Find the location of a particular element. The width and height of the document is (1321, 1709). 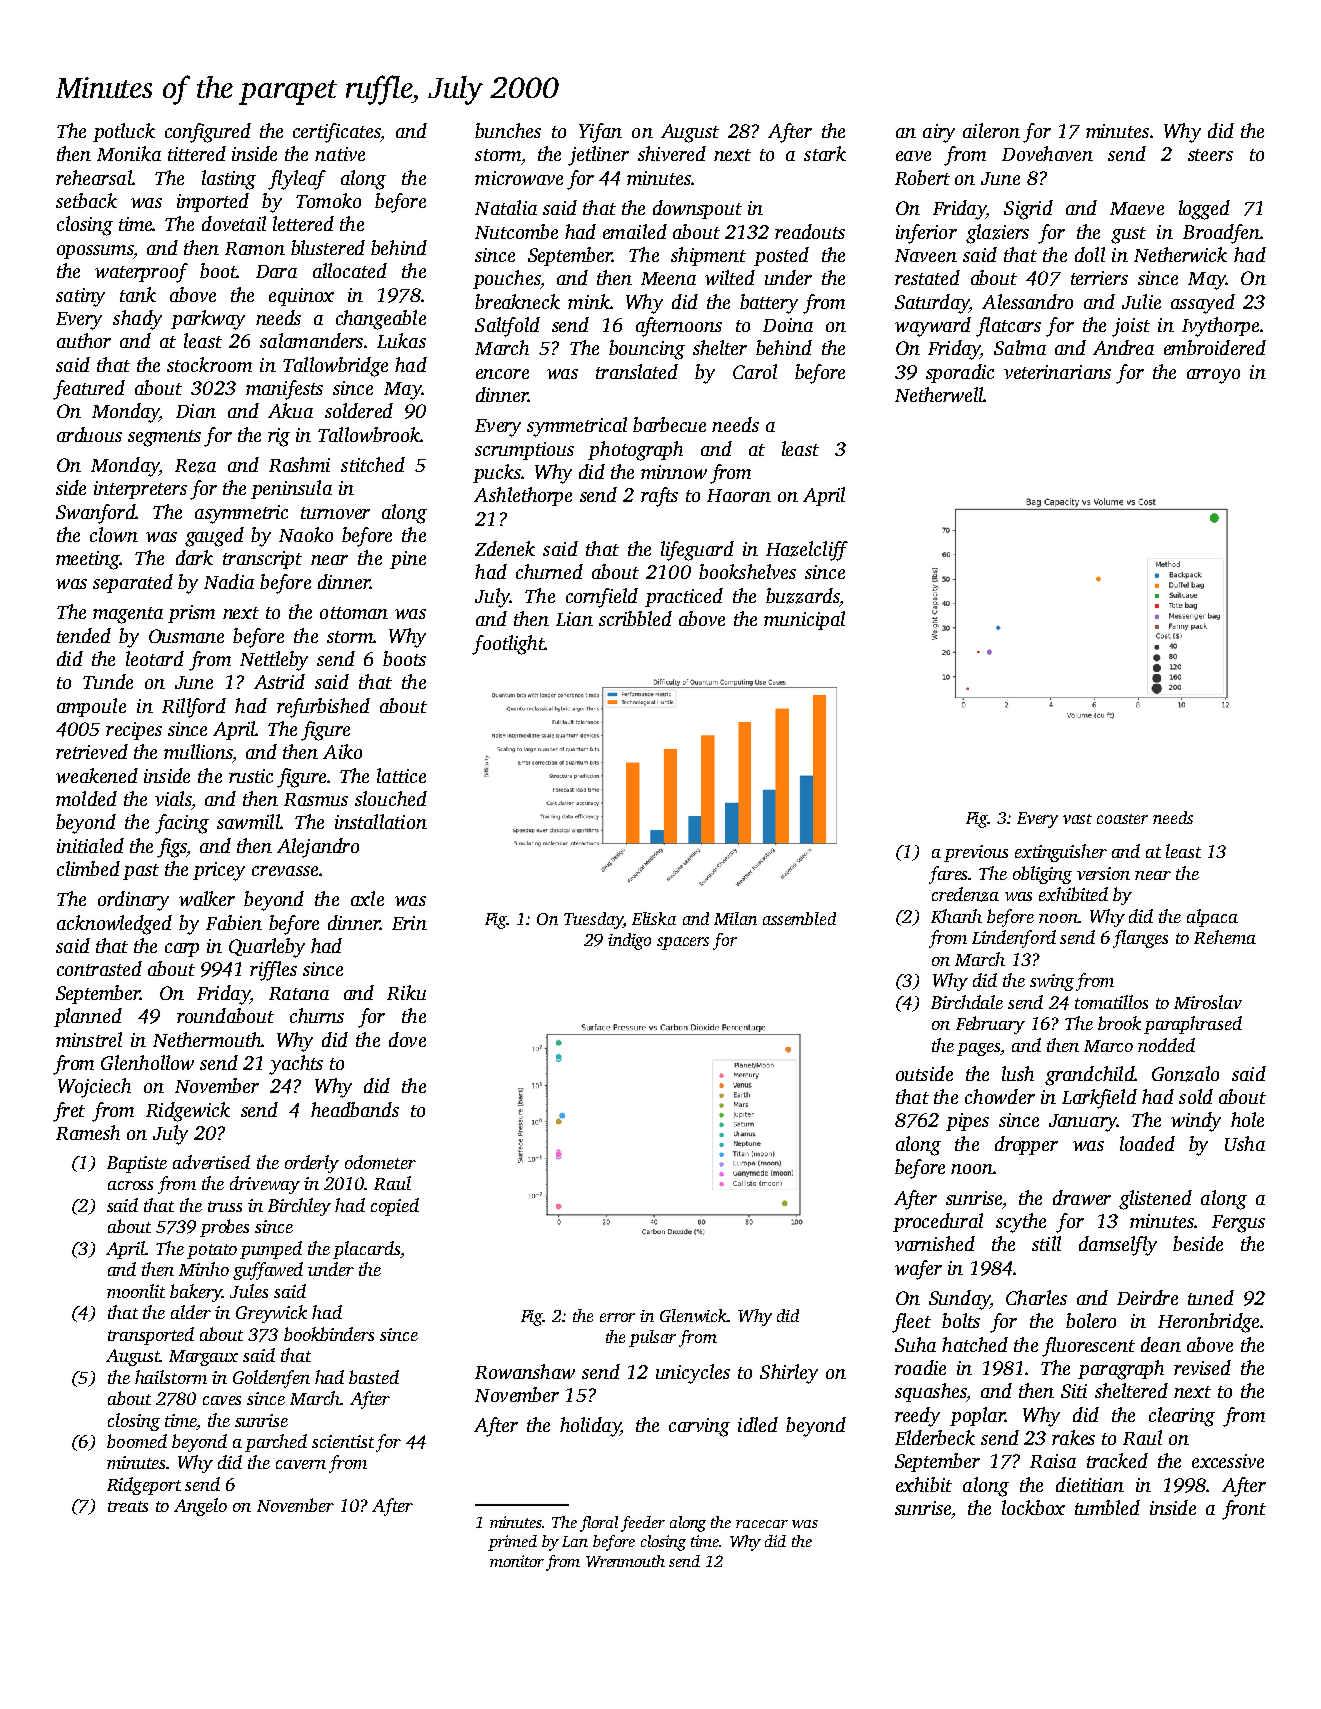

shivered is located at coordinates (672, 153).
